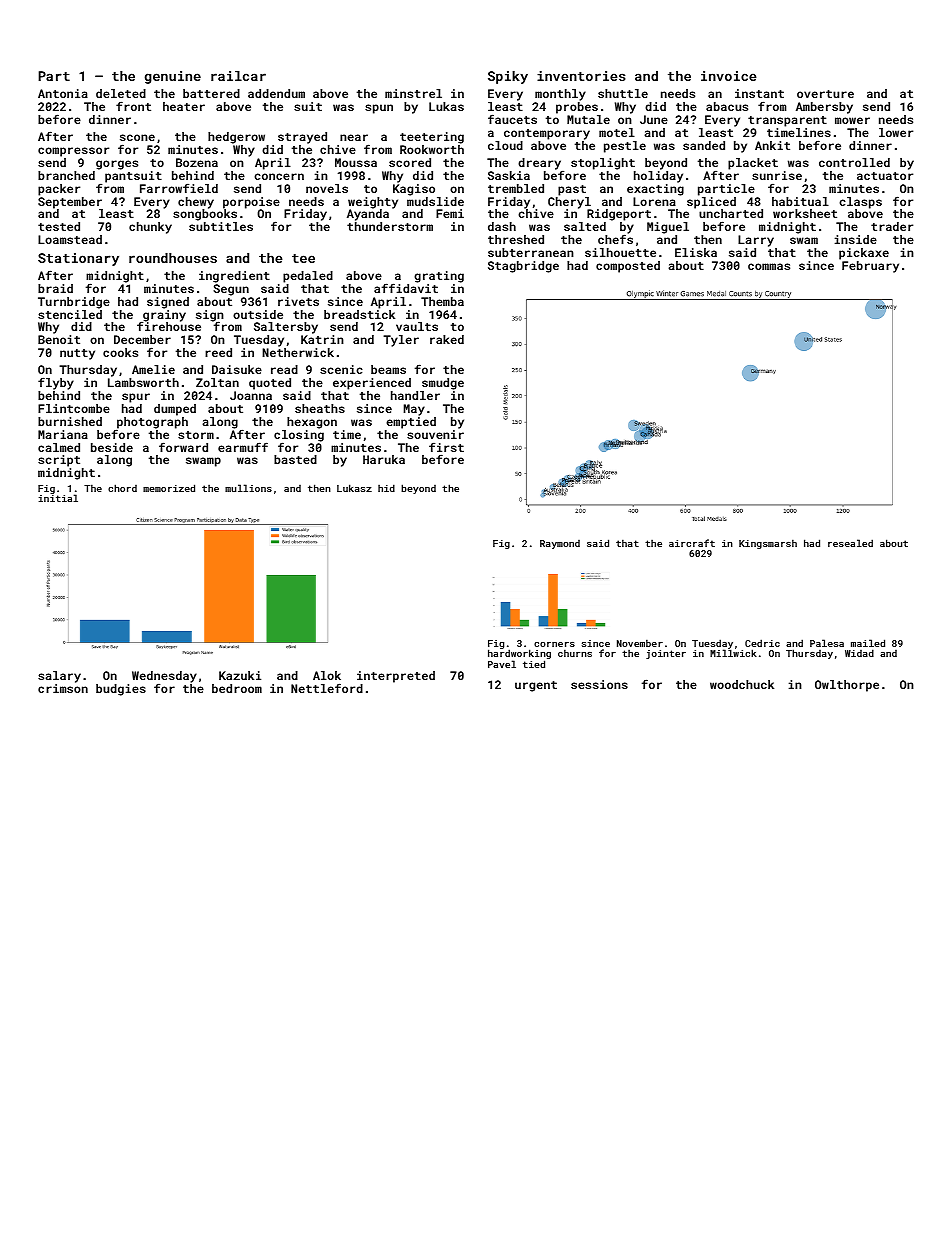  Describe the element at coordinates (73, 152) in the screenshot. I see `compressor` at that location.
